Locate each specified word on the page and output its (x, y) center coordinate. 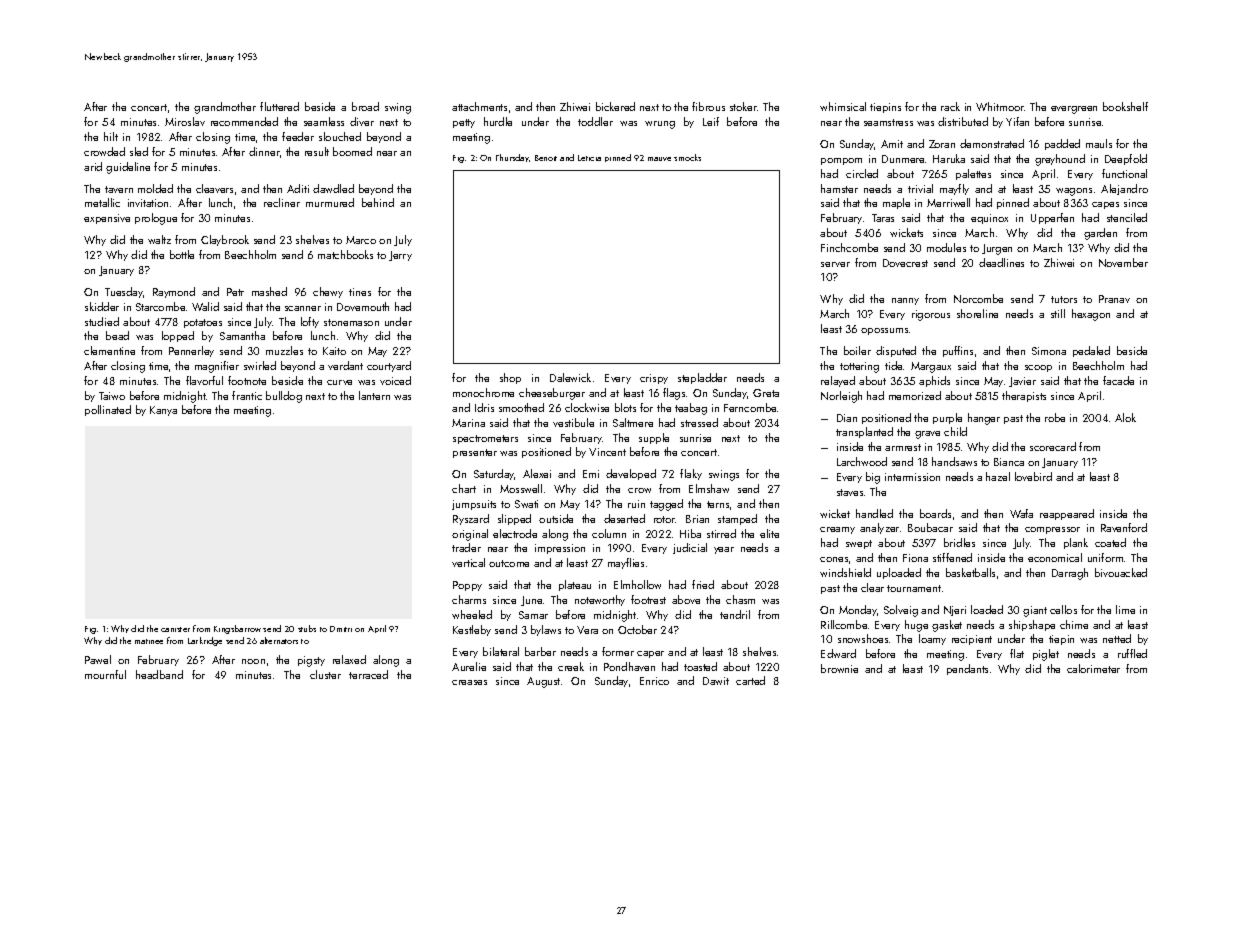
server (835, 264)
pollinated (108, 410)
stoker (743, 106)
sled (139, 151)
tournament (914, 588)
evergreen (1074, 110)
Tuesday (124, 292)
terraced (368, 674)
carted (750, 680)
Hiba (690, 533)
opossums (884, 331)
